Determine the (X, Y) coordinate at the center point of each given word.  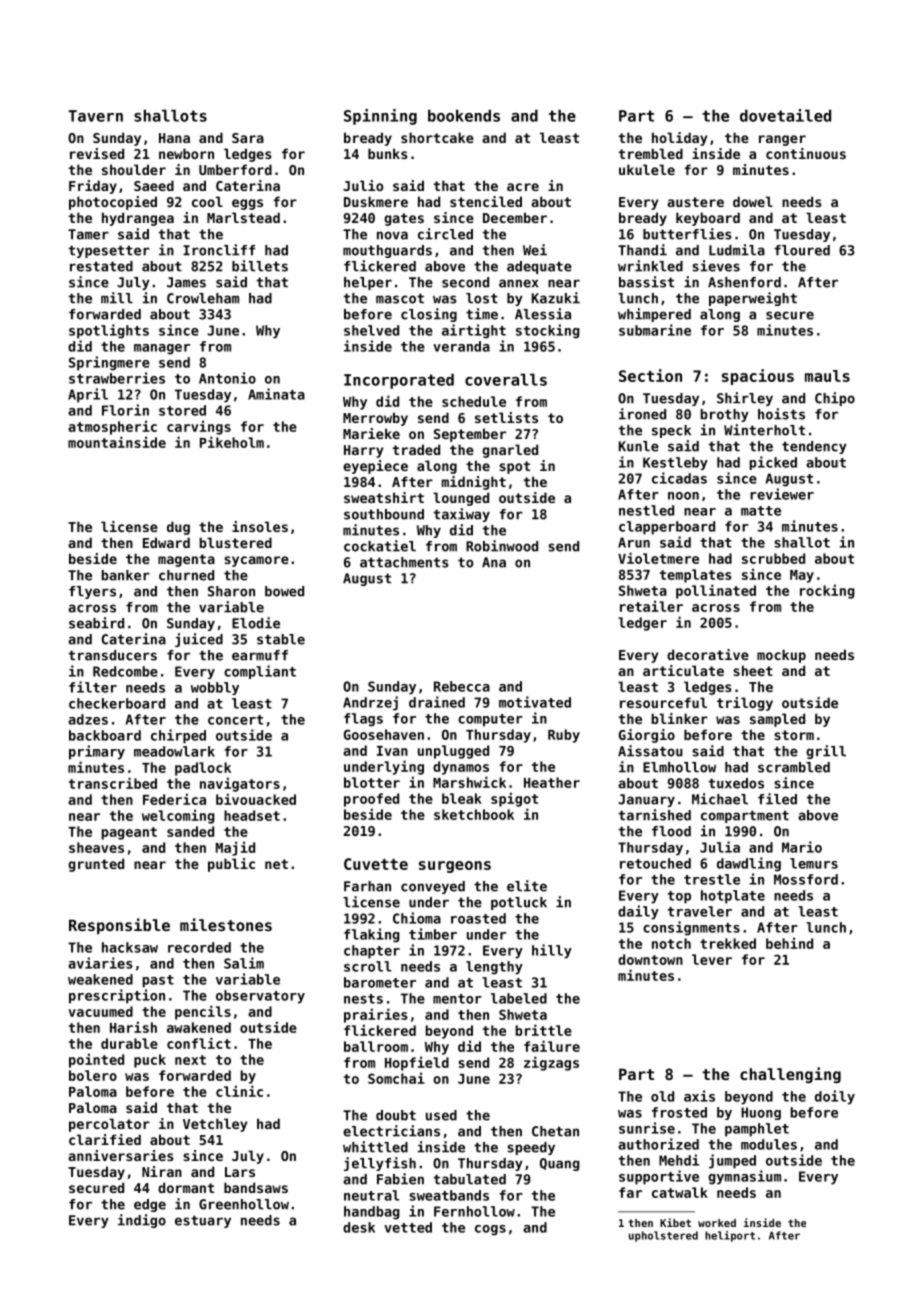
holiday (679, 139)
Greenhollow (244, 1204)
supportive (659, 1177)
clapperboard (667, 528)
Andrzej (370, 703)
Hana (174, 138)
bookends (464, 115)
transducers (112, 655)
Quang (560, 1164)
